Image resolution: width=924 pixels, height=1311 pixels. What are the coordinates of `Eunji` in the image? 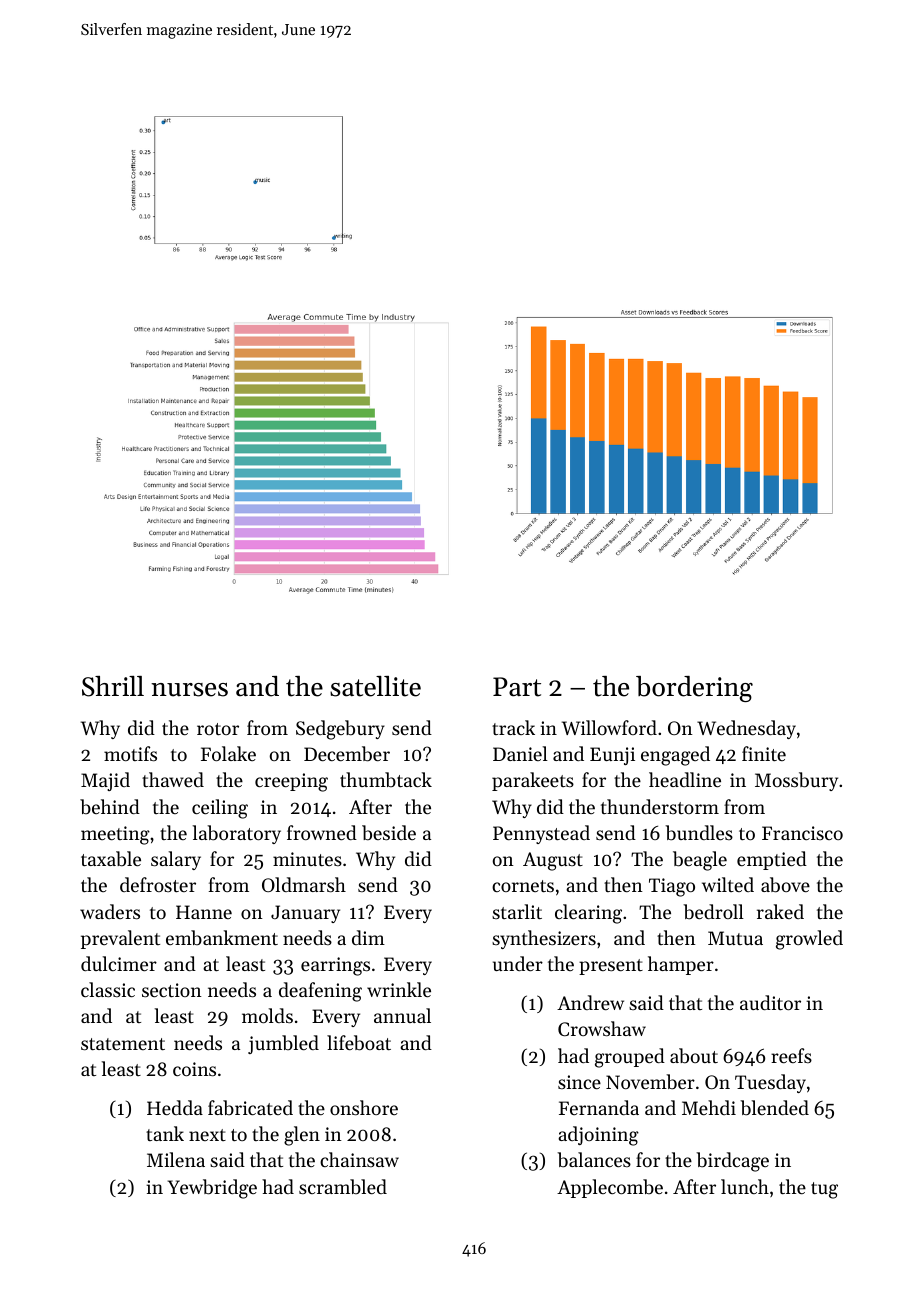 It's located at (612, 756).
